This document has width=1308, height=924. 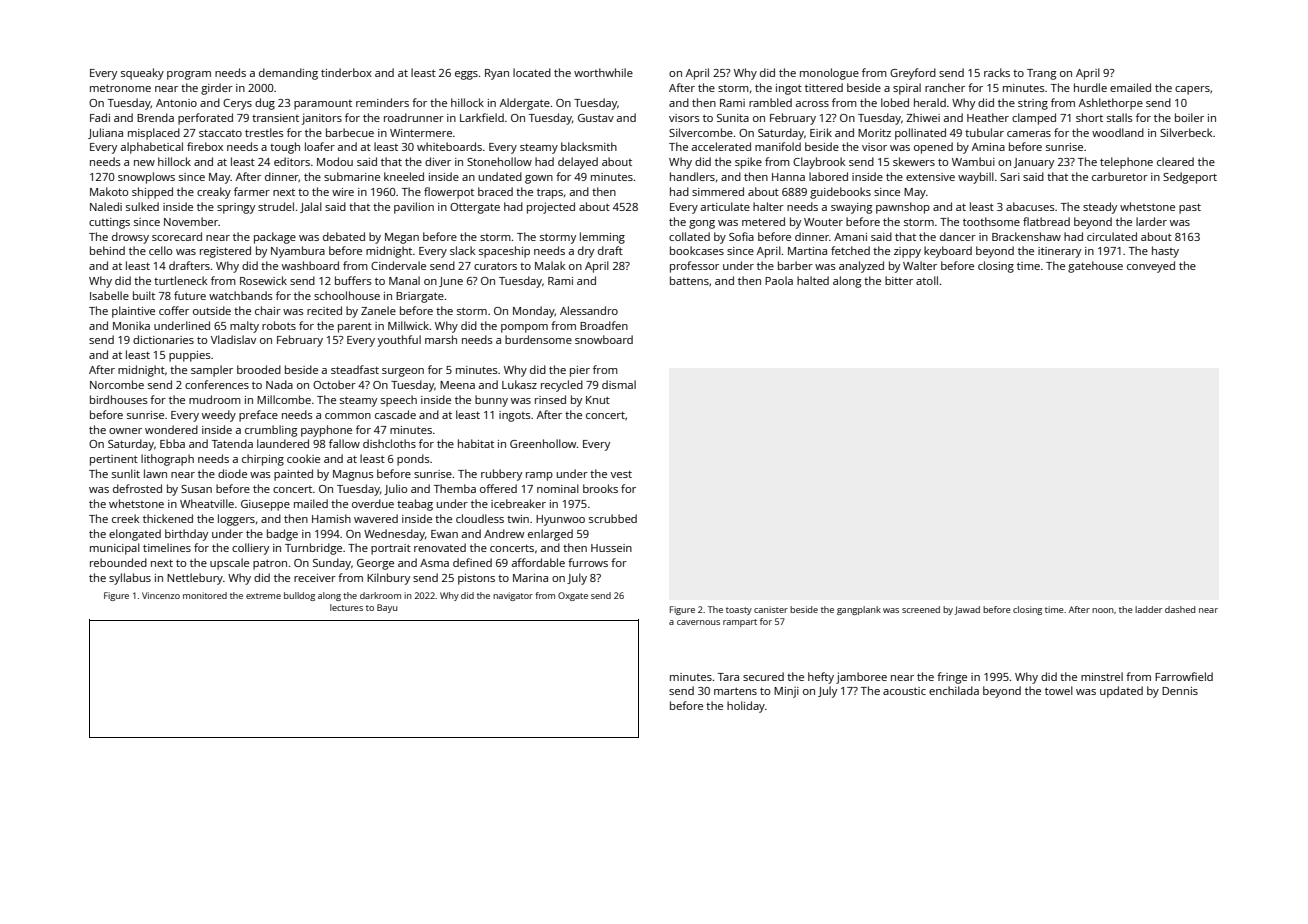 I want to click on vest, so click(x=621, y=474).
